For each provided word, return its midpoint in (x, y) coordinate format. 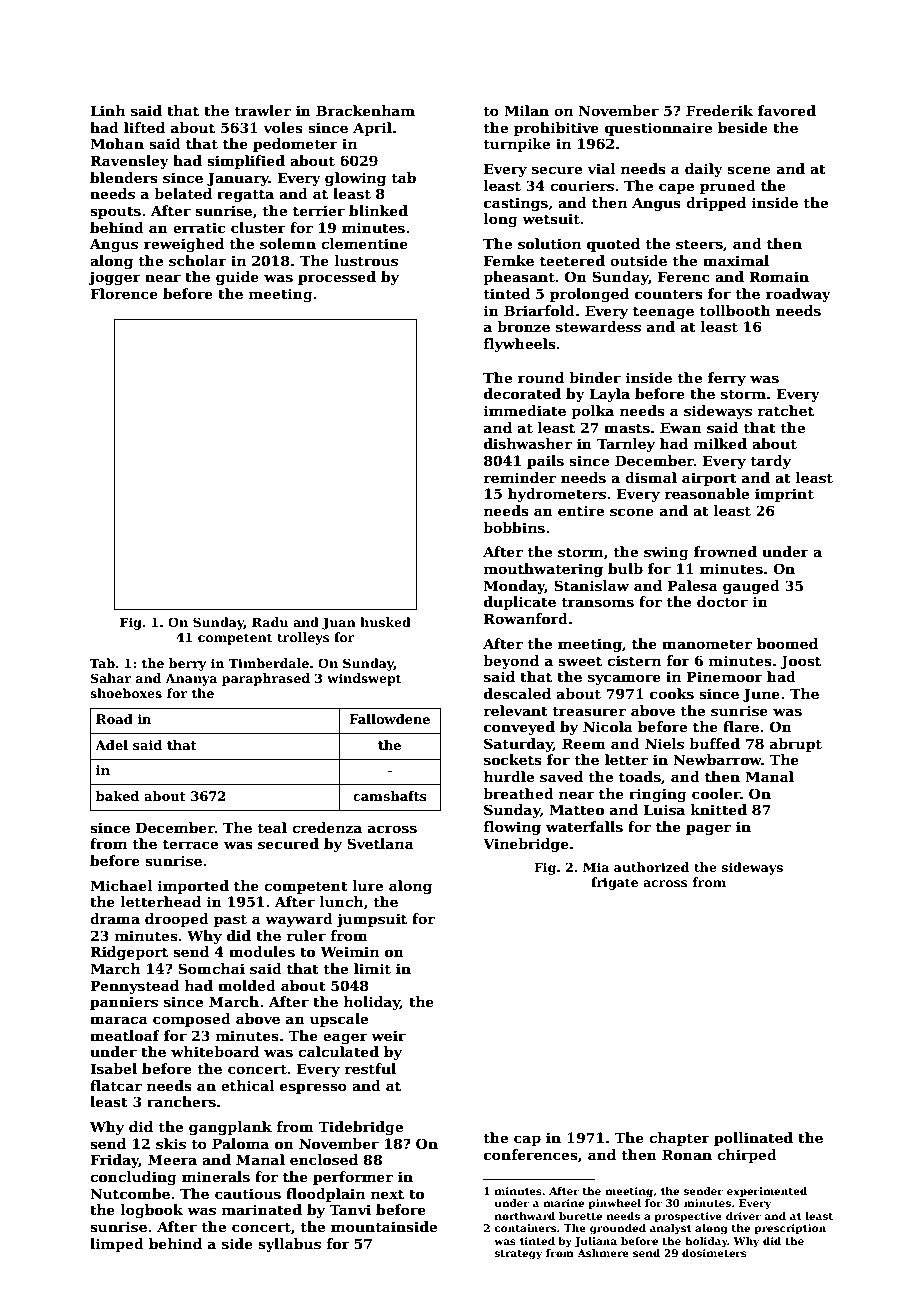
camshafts (390, 796)
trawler (262, 110)
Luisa (664, 809)
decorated (522, 393)
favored (787, 110)
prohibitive (556, 129)
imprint (784, 495)
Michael (121, 885)
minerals (216, 1176)
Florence (124, 293)
